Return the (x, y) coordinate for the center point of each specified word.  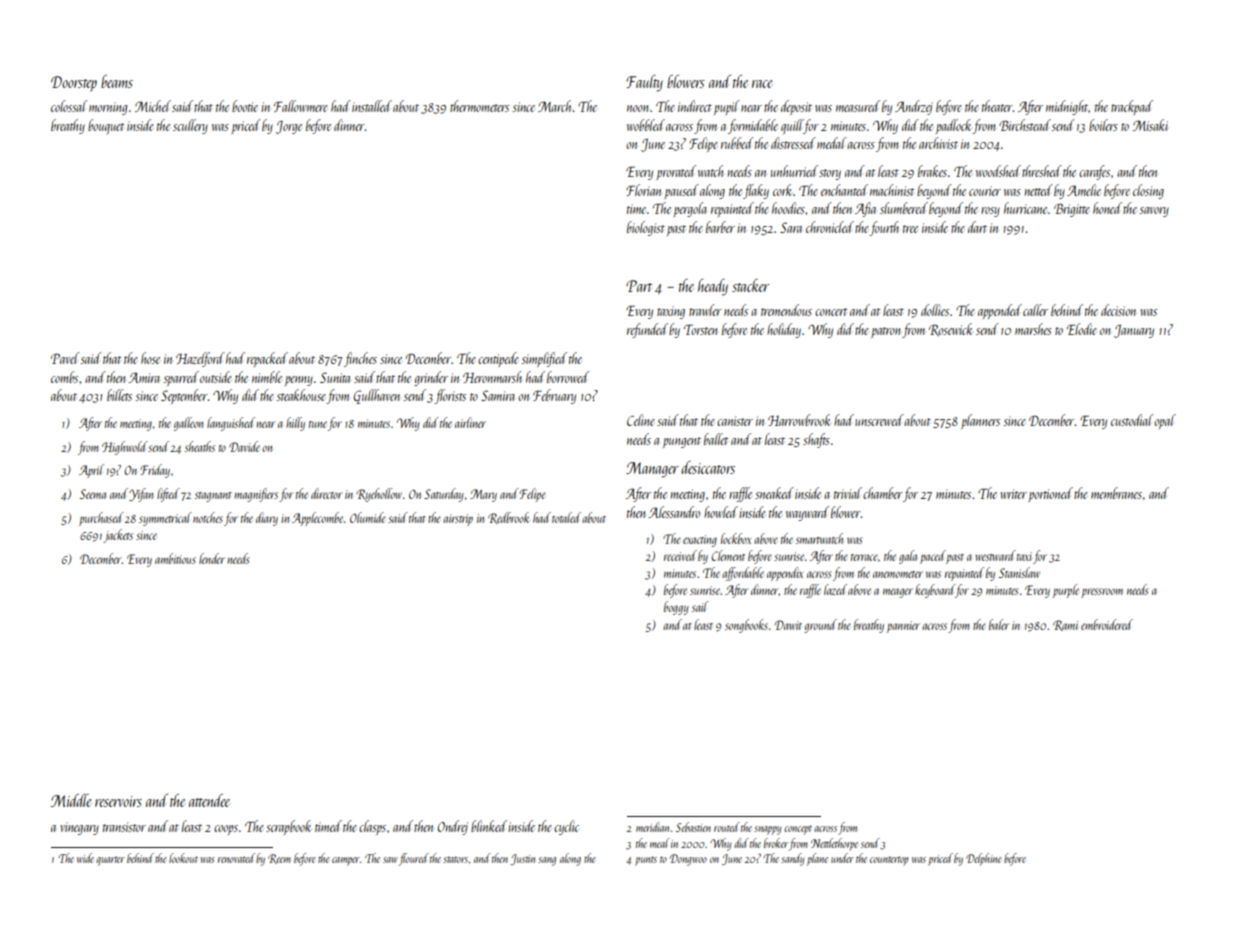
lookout (183, 858)
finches (360, 359)
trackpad (1132, 107)
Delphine (984, 859)
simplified (544, 359)
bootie (245, 106)
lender (212, 558)
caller (1035, 310)
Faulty (644, 83)
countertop (889, 861)
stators (455, 859)
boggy (676, 608)
